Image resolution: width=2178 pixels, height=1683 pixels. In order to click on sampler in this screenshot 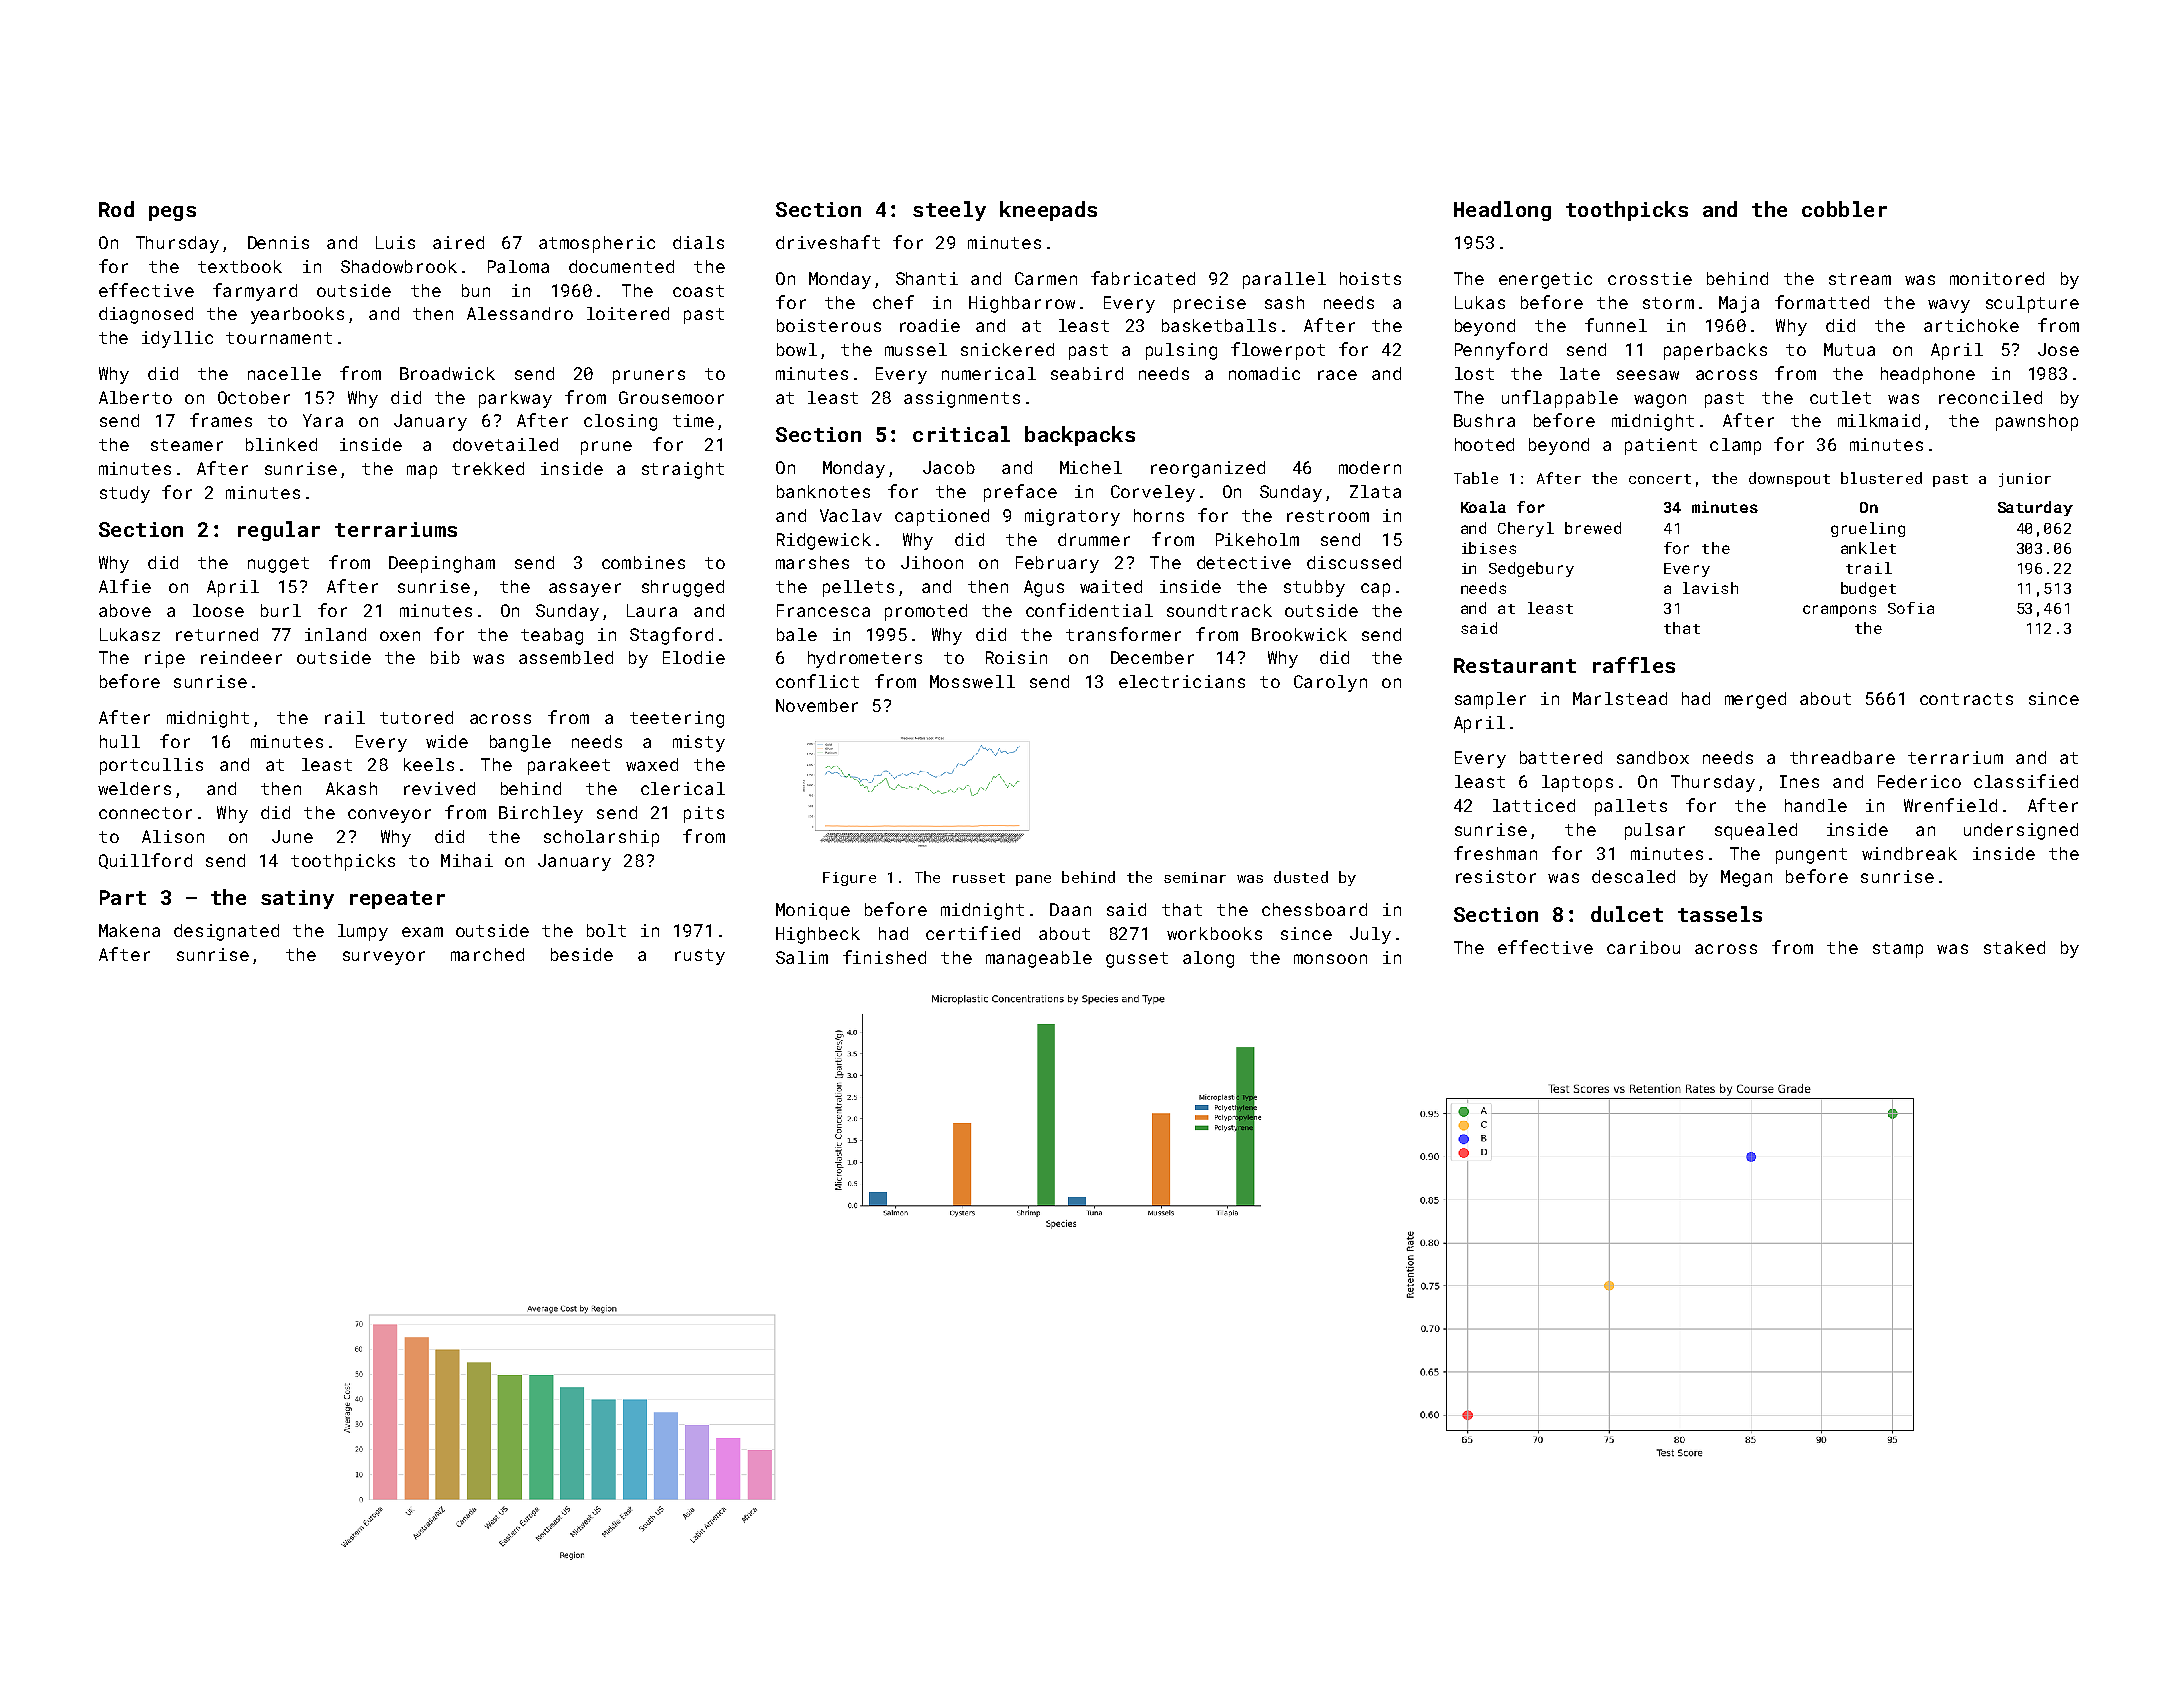, I will do `click(1490, 700)`.
